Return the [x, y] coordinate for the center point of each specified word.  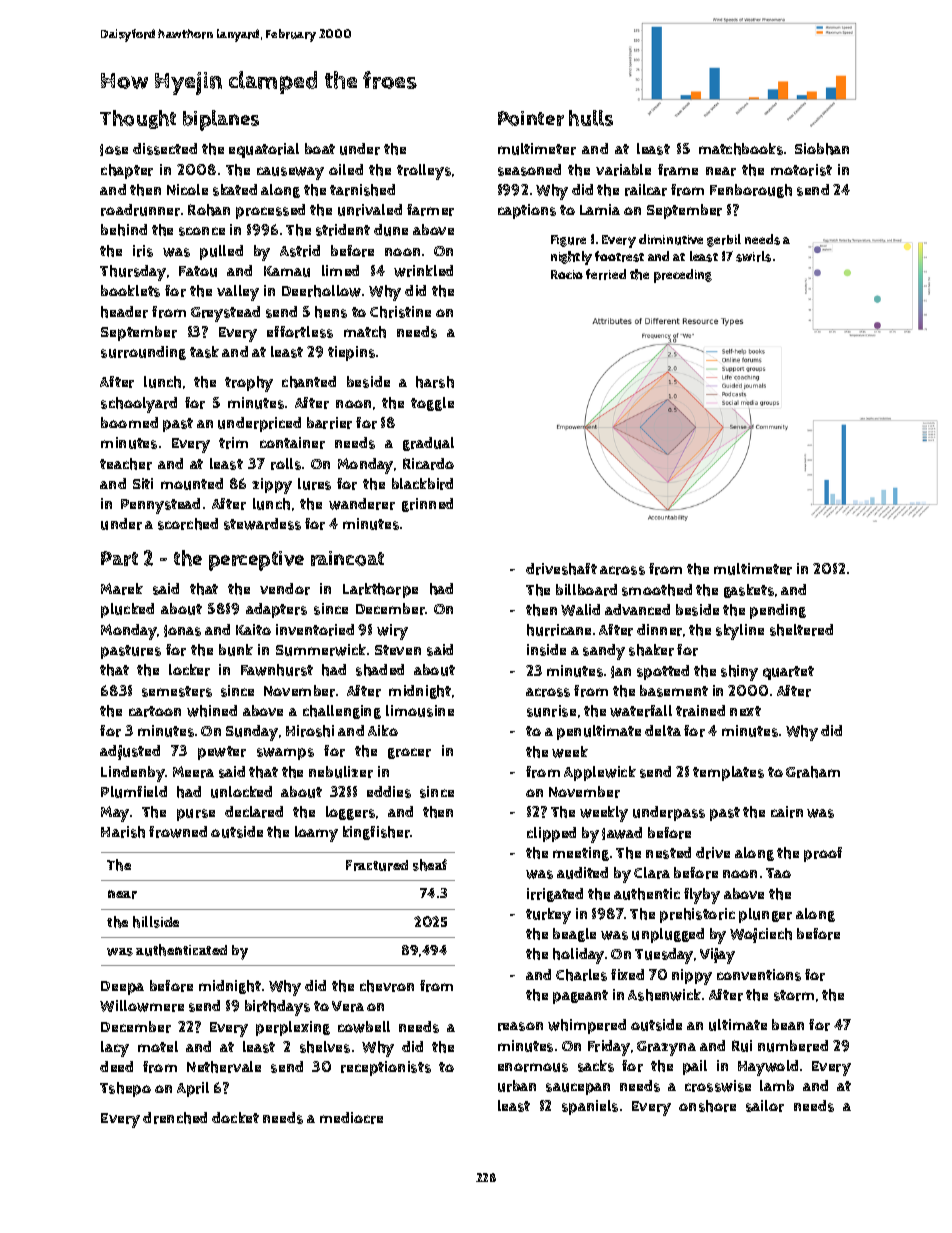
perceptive [256, 561]
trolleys [424, 172]
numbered [793, 1046]
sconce [202, 231]
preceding [683, 276]
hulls [591, 118]
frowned [178, 832]
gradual [428, 444]
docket [235, 1117]
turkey [548, 916]
